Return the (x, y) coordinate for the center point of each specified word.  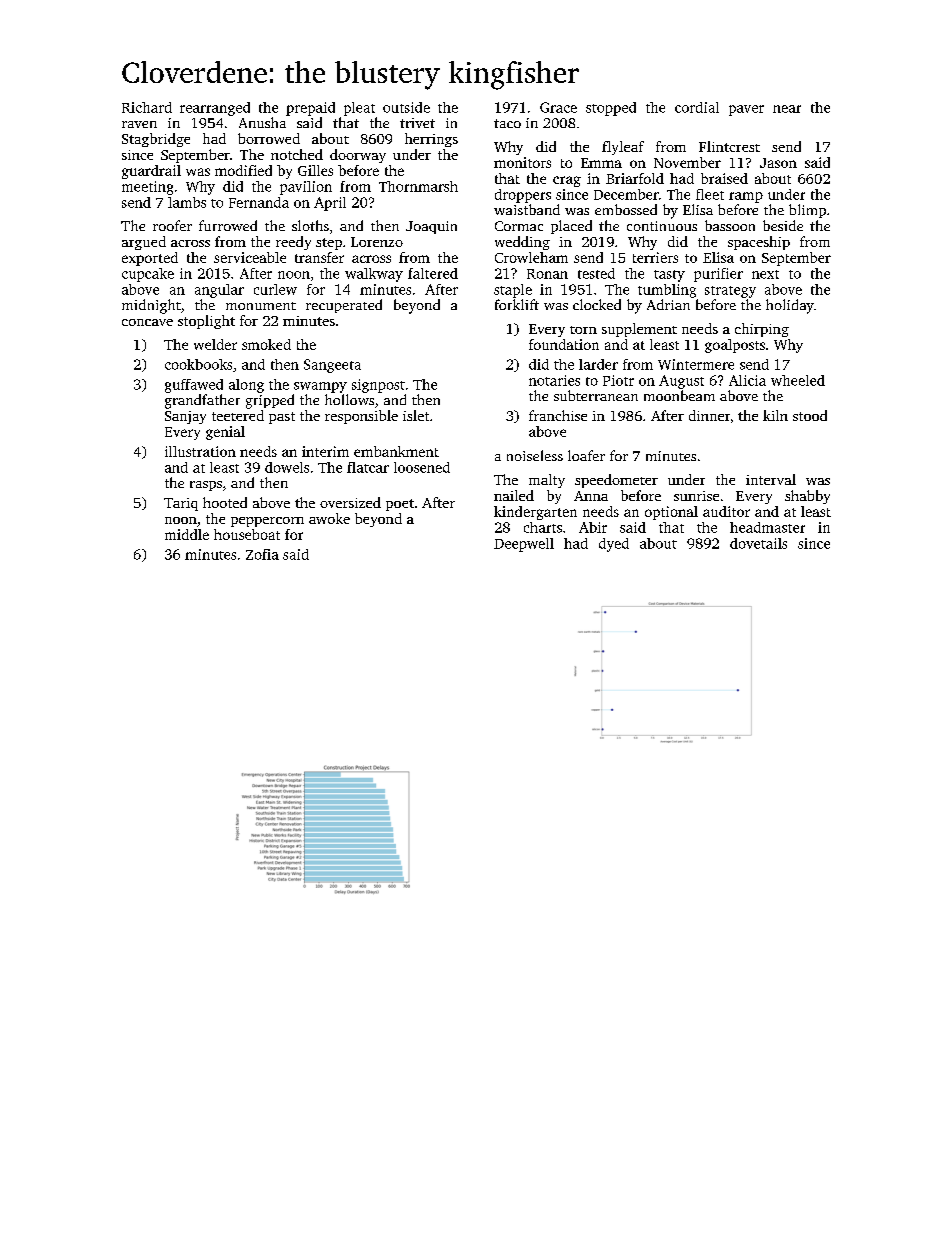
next (765, 274)
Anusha (262, 122)
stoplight (206, 322)
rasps (206, 486)
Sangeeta (332, 366)
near (787, 109)
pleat (359, 109)
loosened (422, 467)
